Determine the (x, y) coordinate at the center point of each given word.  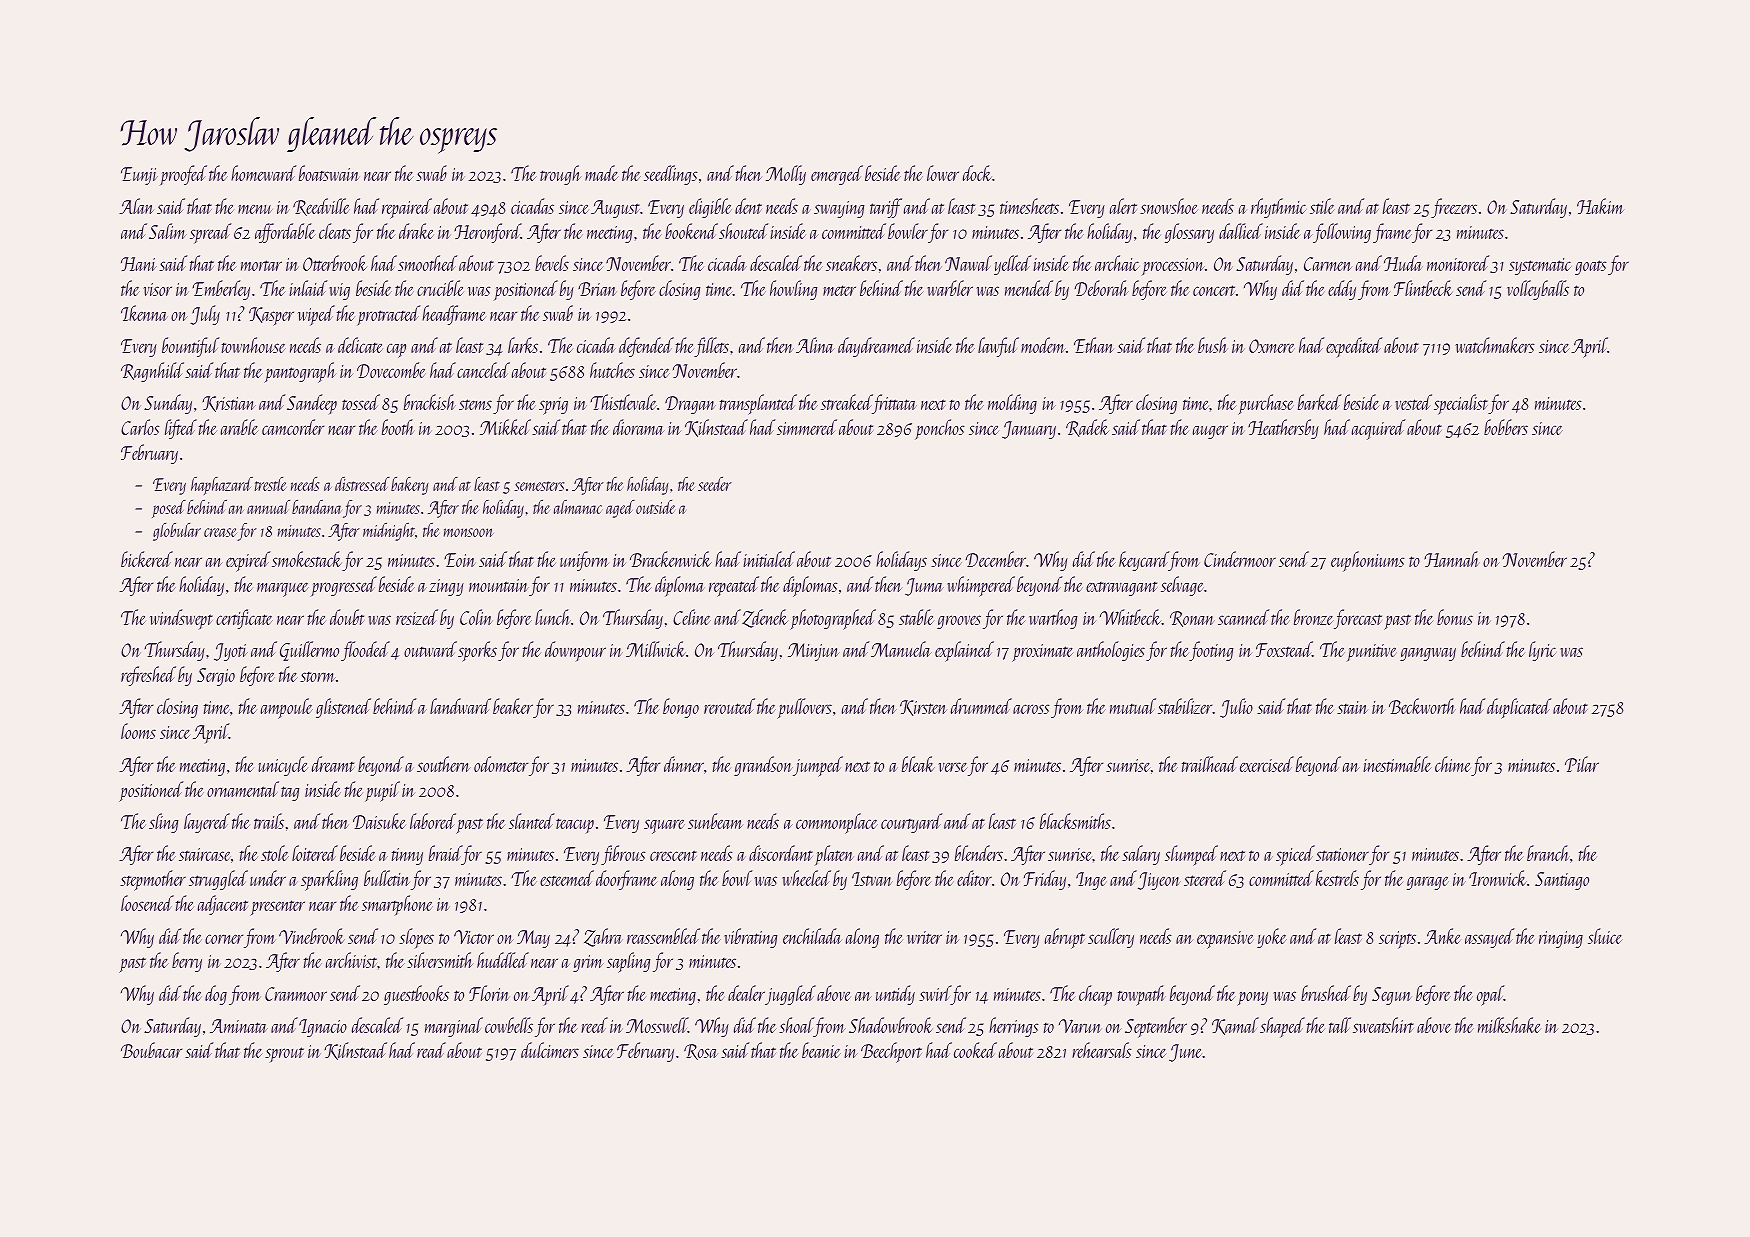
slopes (416, 938)
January (1029, 430)
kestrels (1337, 878)
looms (138, 731)
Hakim (1600, 206)
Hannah (1452, 559)
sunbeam (715, 821)
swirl (935, 993)
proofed (183, 175)
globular (177, 532)
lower (943, 173)
